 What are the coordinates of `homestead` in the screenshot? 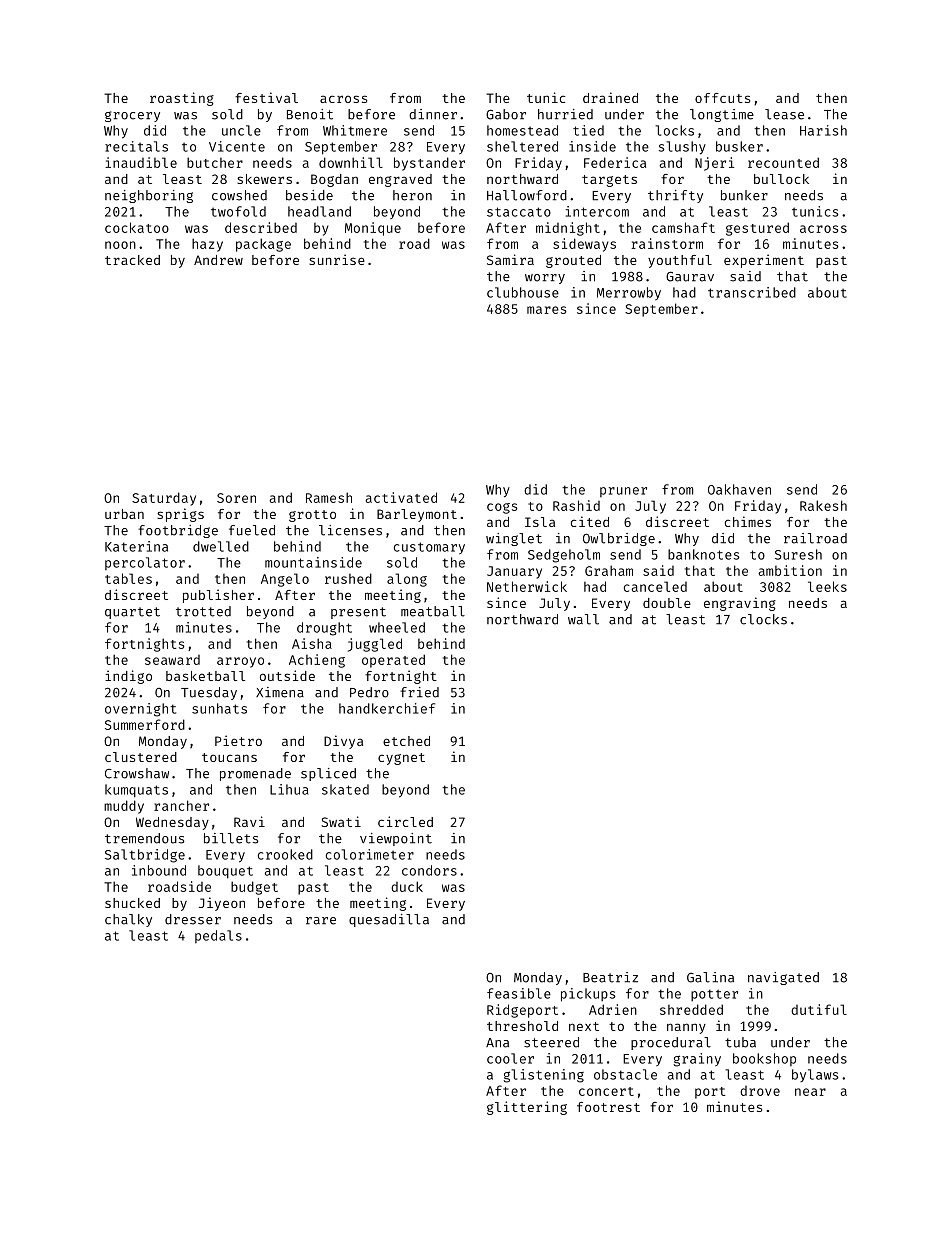 It's located at (522, 130).
